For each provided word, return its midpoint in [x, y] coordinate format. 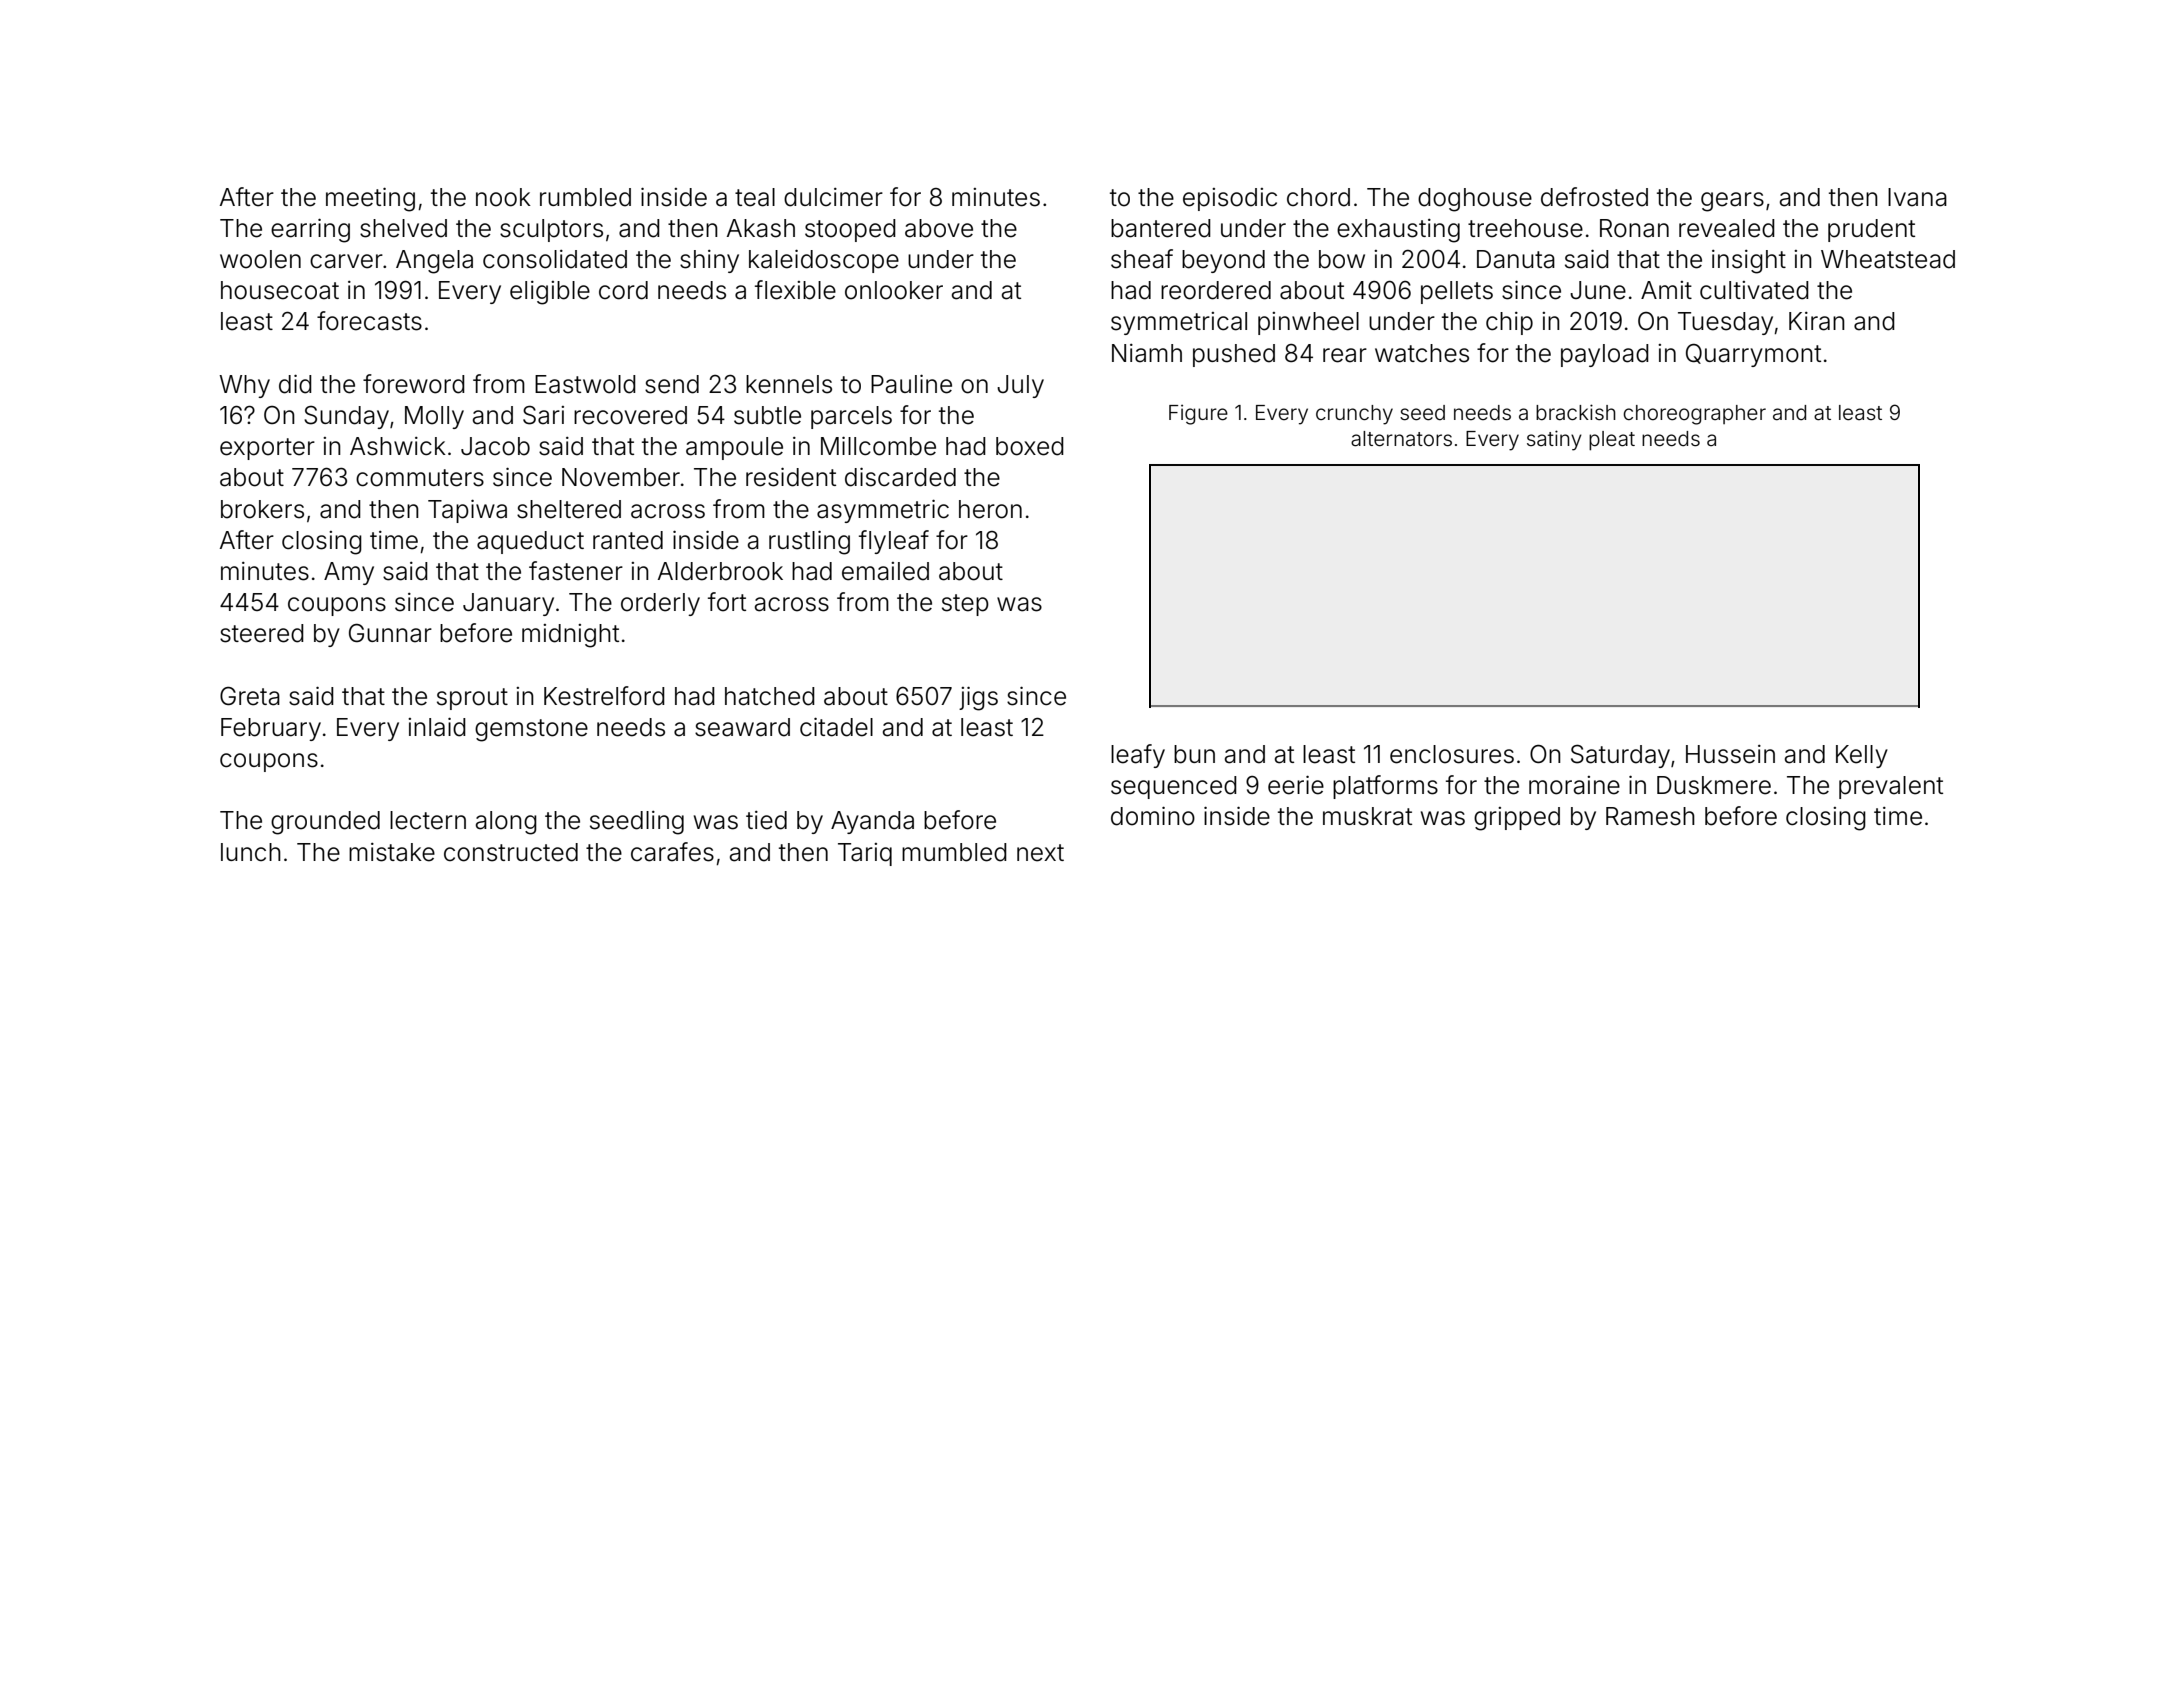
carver [346, 261]
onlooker [894, 290]
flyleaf [894, 542]
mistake [392, 852]
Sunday [346, 417]
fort [727, 602]
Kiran [1817, 321]
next [1040, 853]
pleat [1612, 441]
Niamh [1147, 353]
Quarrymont [1753, 355]
